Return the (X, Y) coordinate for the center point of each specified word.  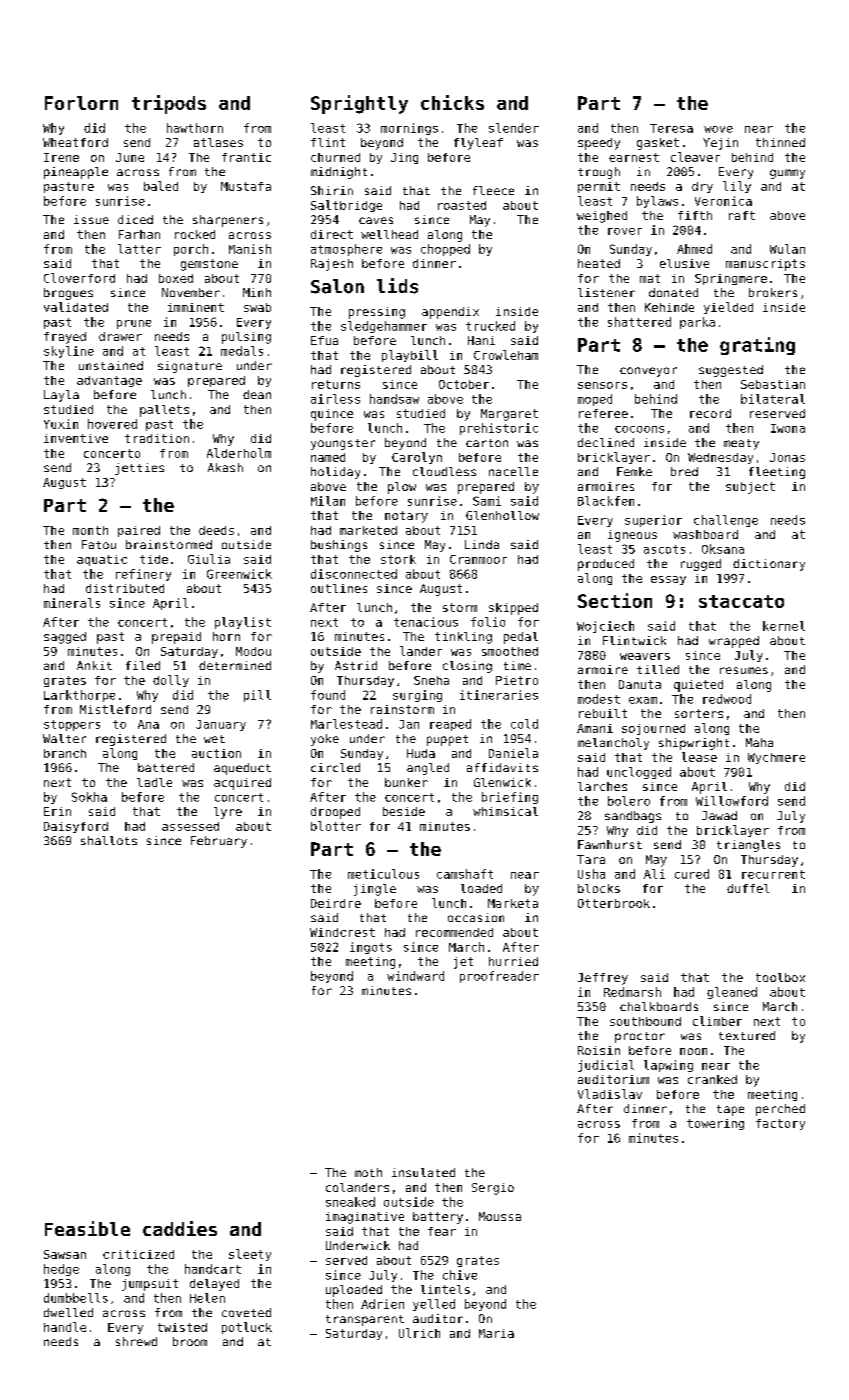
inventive (76, 438)
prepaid (176, 638)
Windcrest (342, 932)
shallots (109, 840)
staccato (741, 601)
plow (402, 488)
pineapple (76, 173)
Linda (482, 544)
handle (65, 1327)
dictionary (769, 565)
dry (702, 187)
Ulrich (419, 1333)
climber (717, 1021)
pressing (377, 313)
